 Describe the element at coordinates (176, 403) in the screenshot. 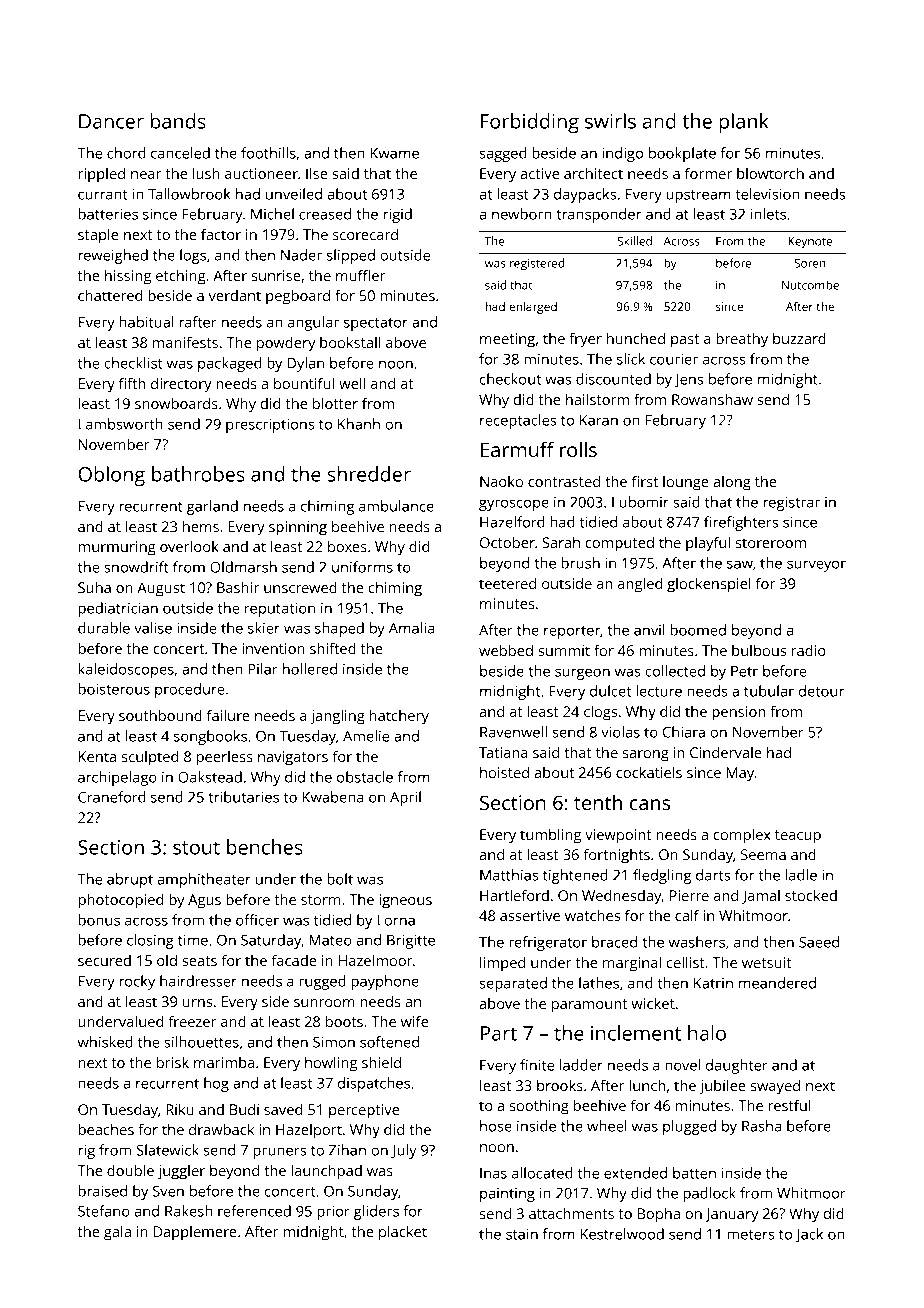

I see `snowboards` at that location.
